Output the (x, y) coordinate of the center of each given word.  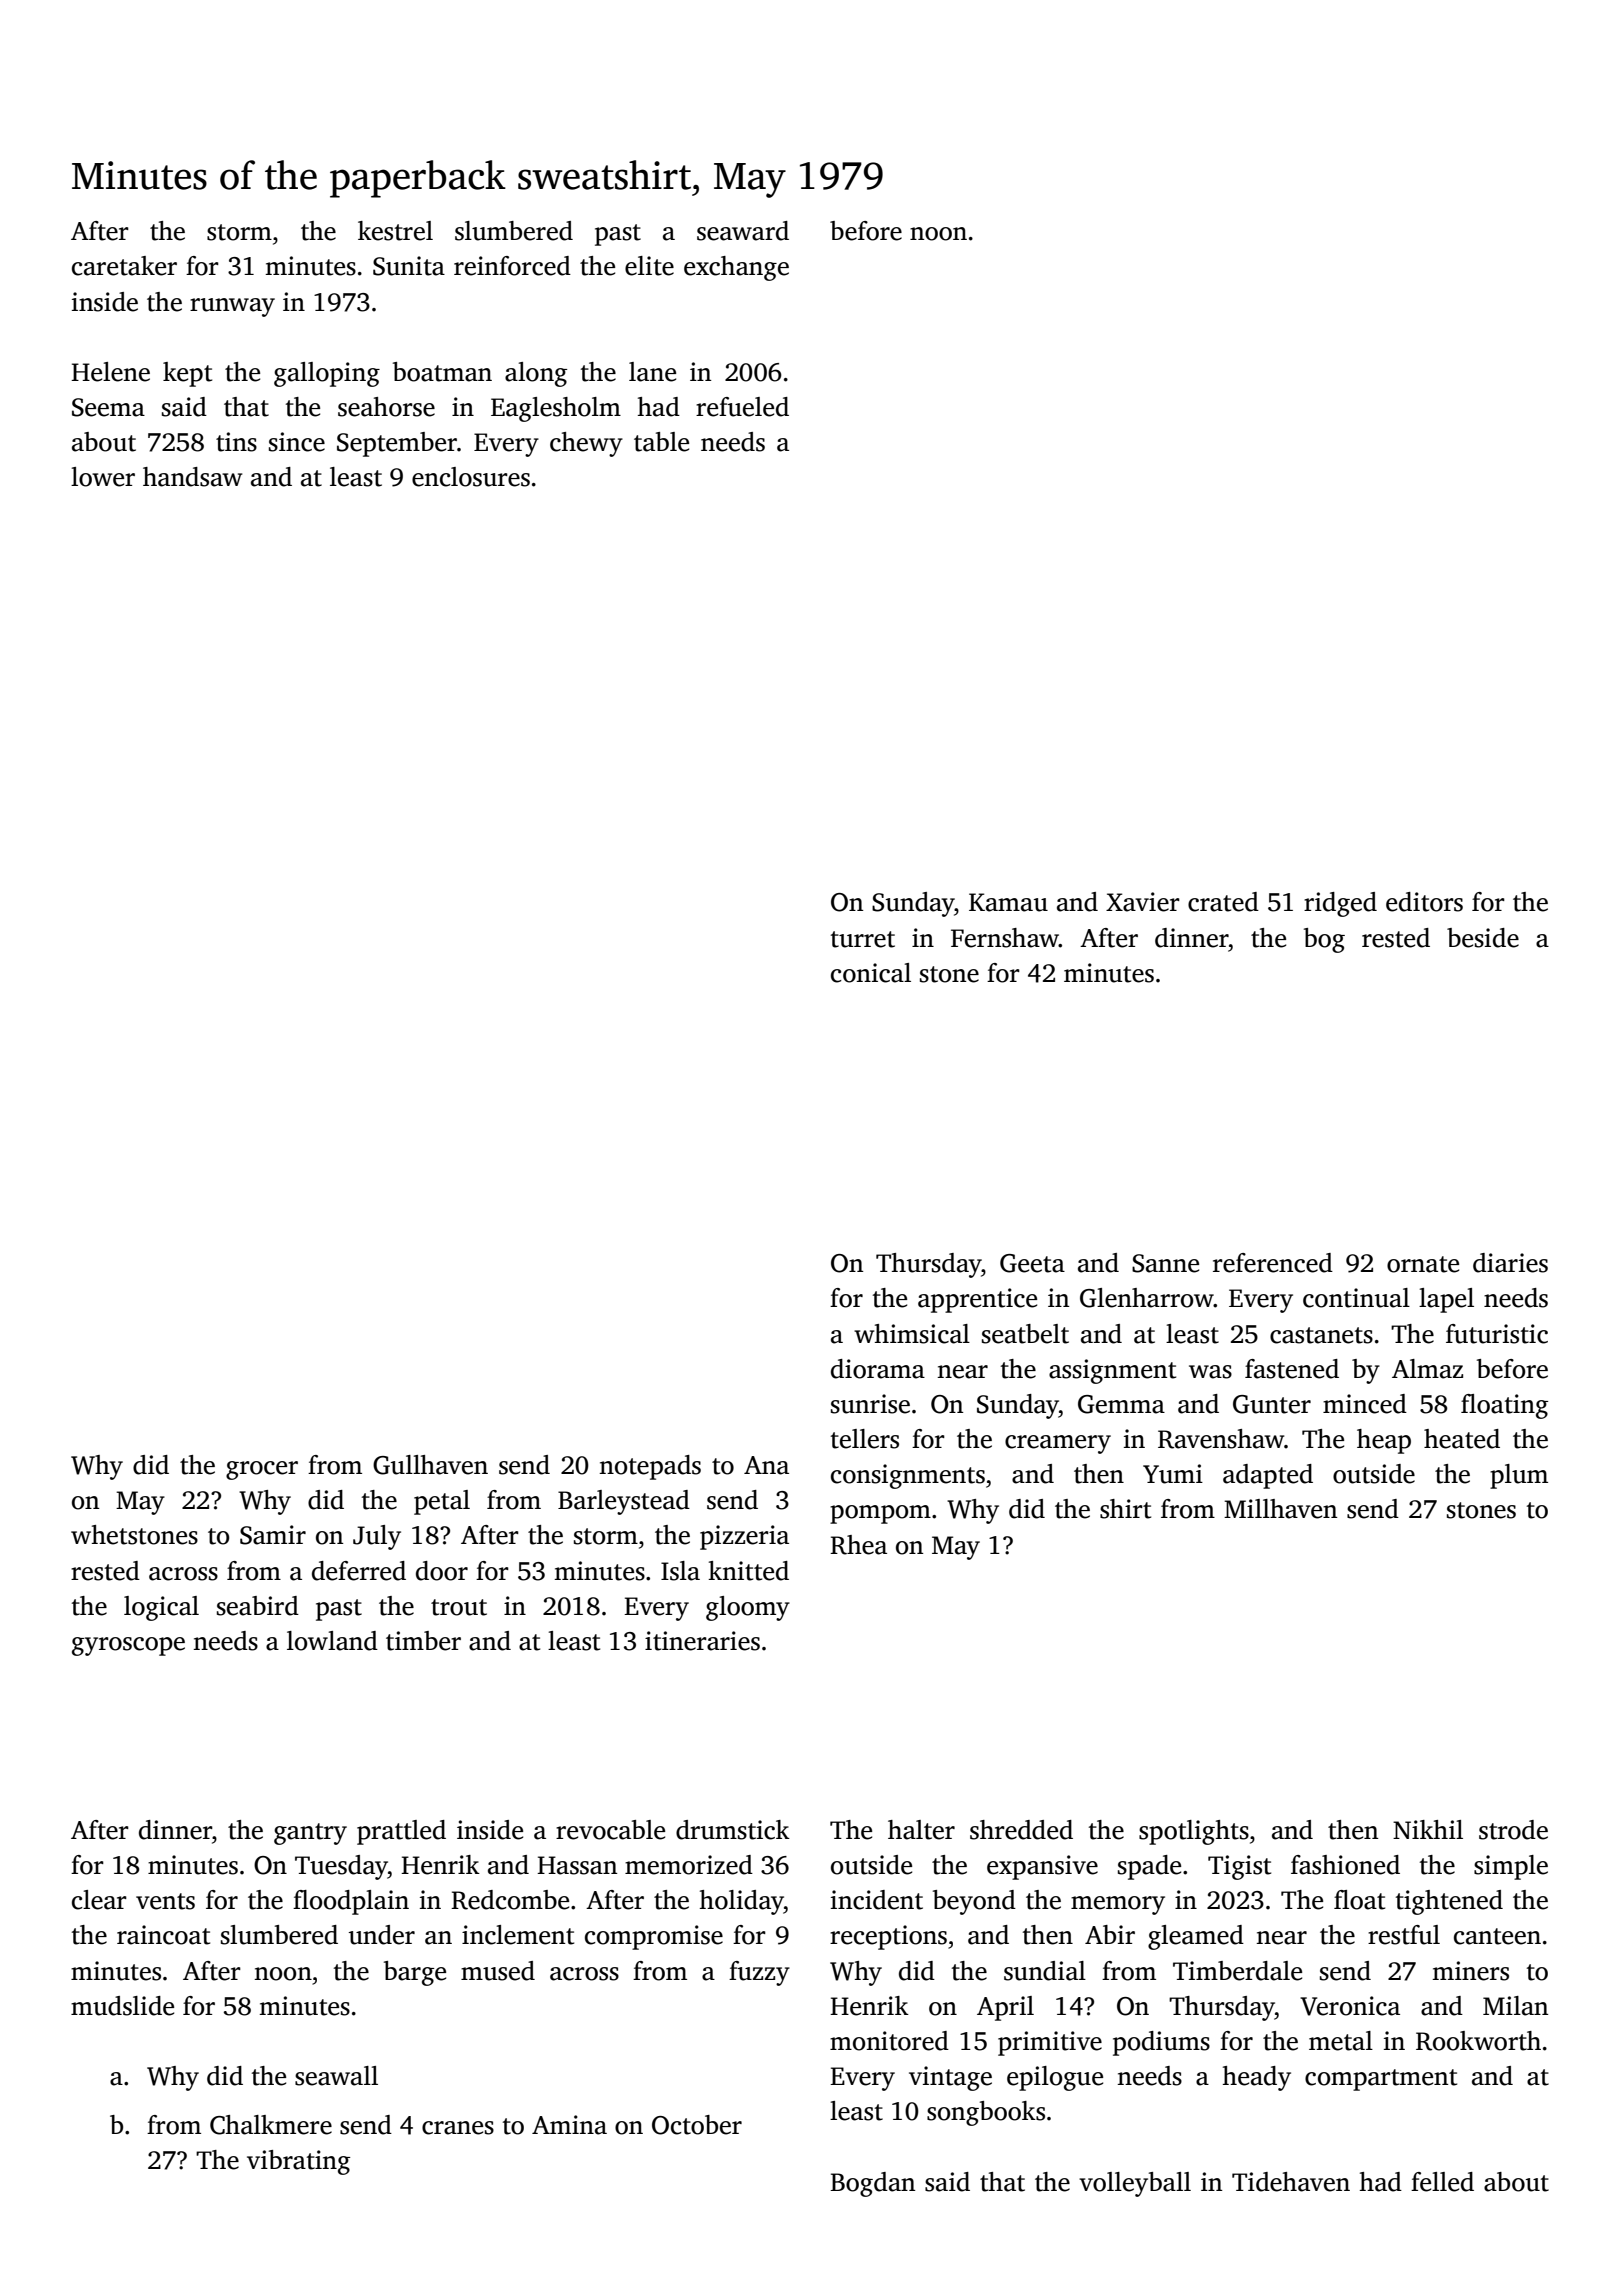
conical (871, 973)
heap (1384, 1441)
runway (232, 307)
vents (165, 1901)
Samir (273, 1535)
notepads (650, 1467)
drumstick (733, 1830)
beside (1483, 938)
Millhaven (1280, 1509)
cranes (458, 2128)
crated (1223, 902)
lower (103, 477)
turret (863, 939)
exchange (736, 268)
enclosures (471, 477)
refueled (742, 407)
